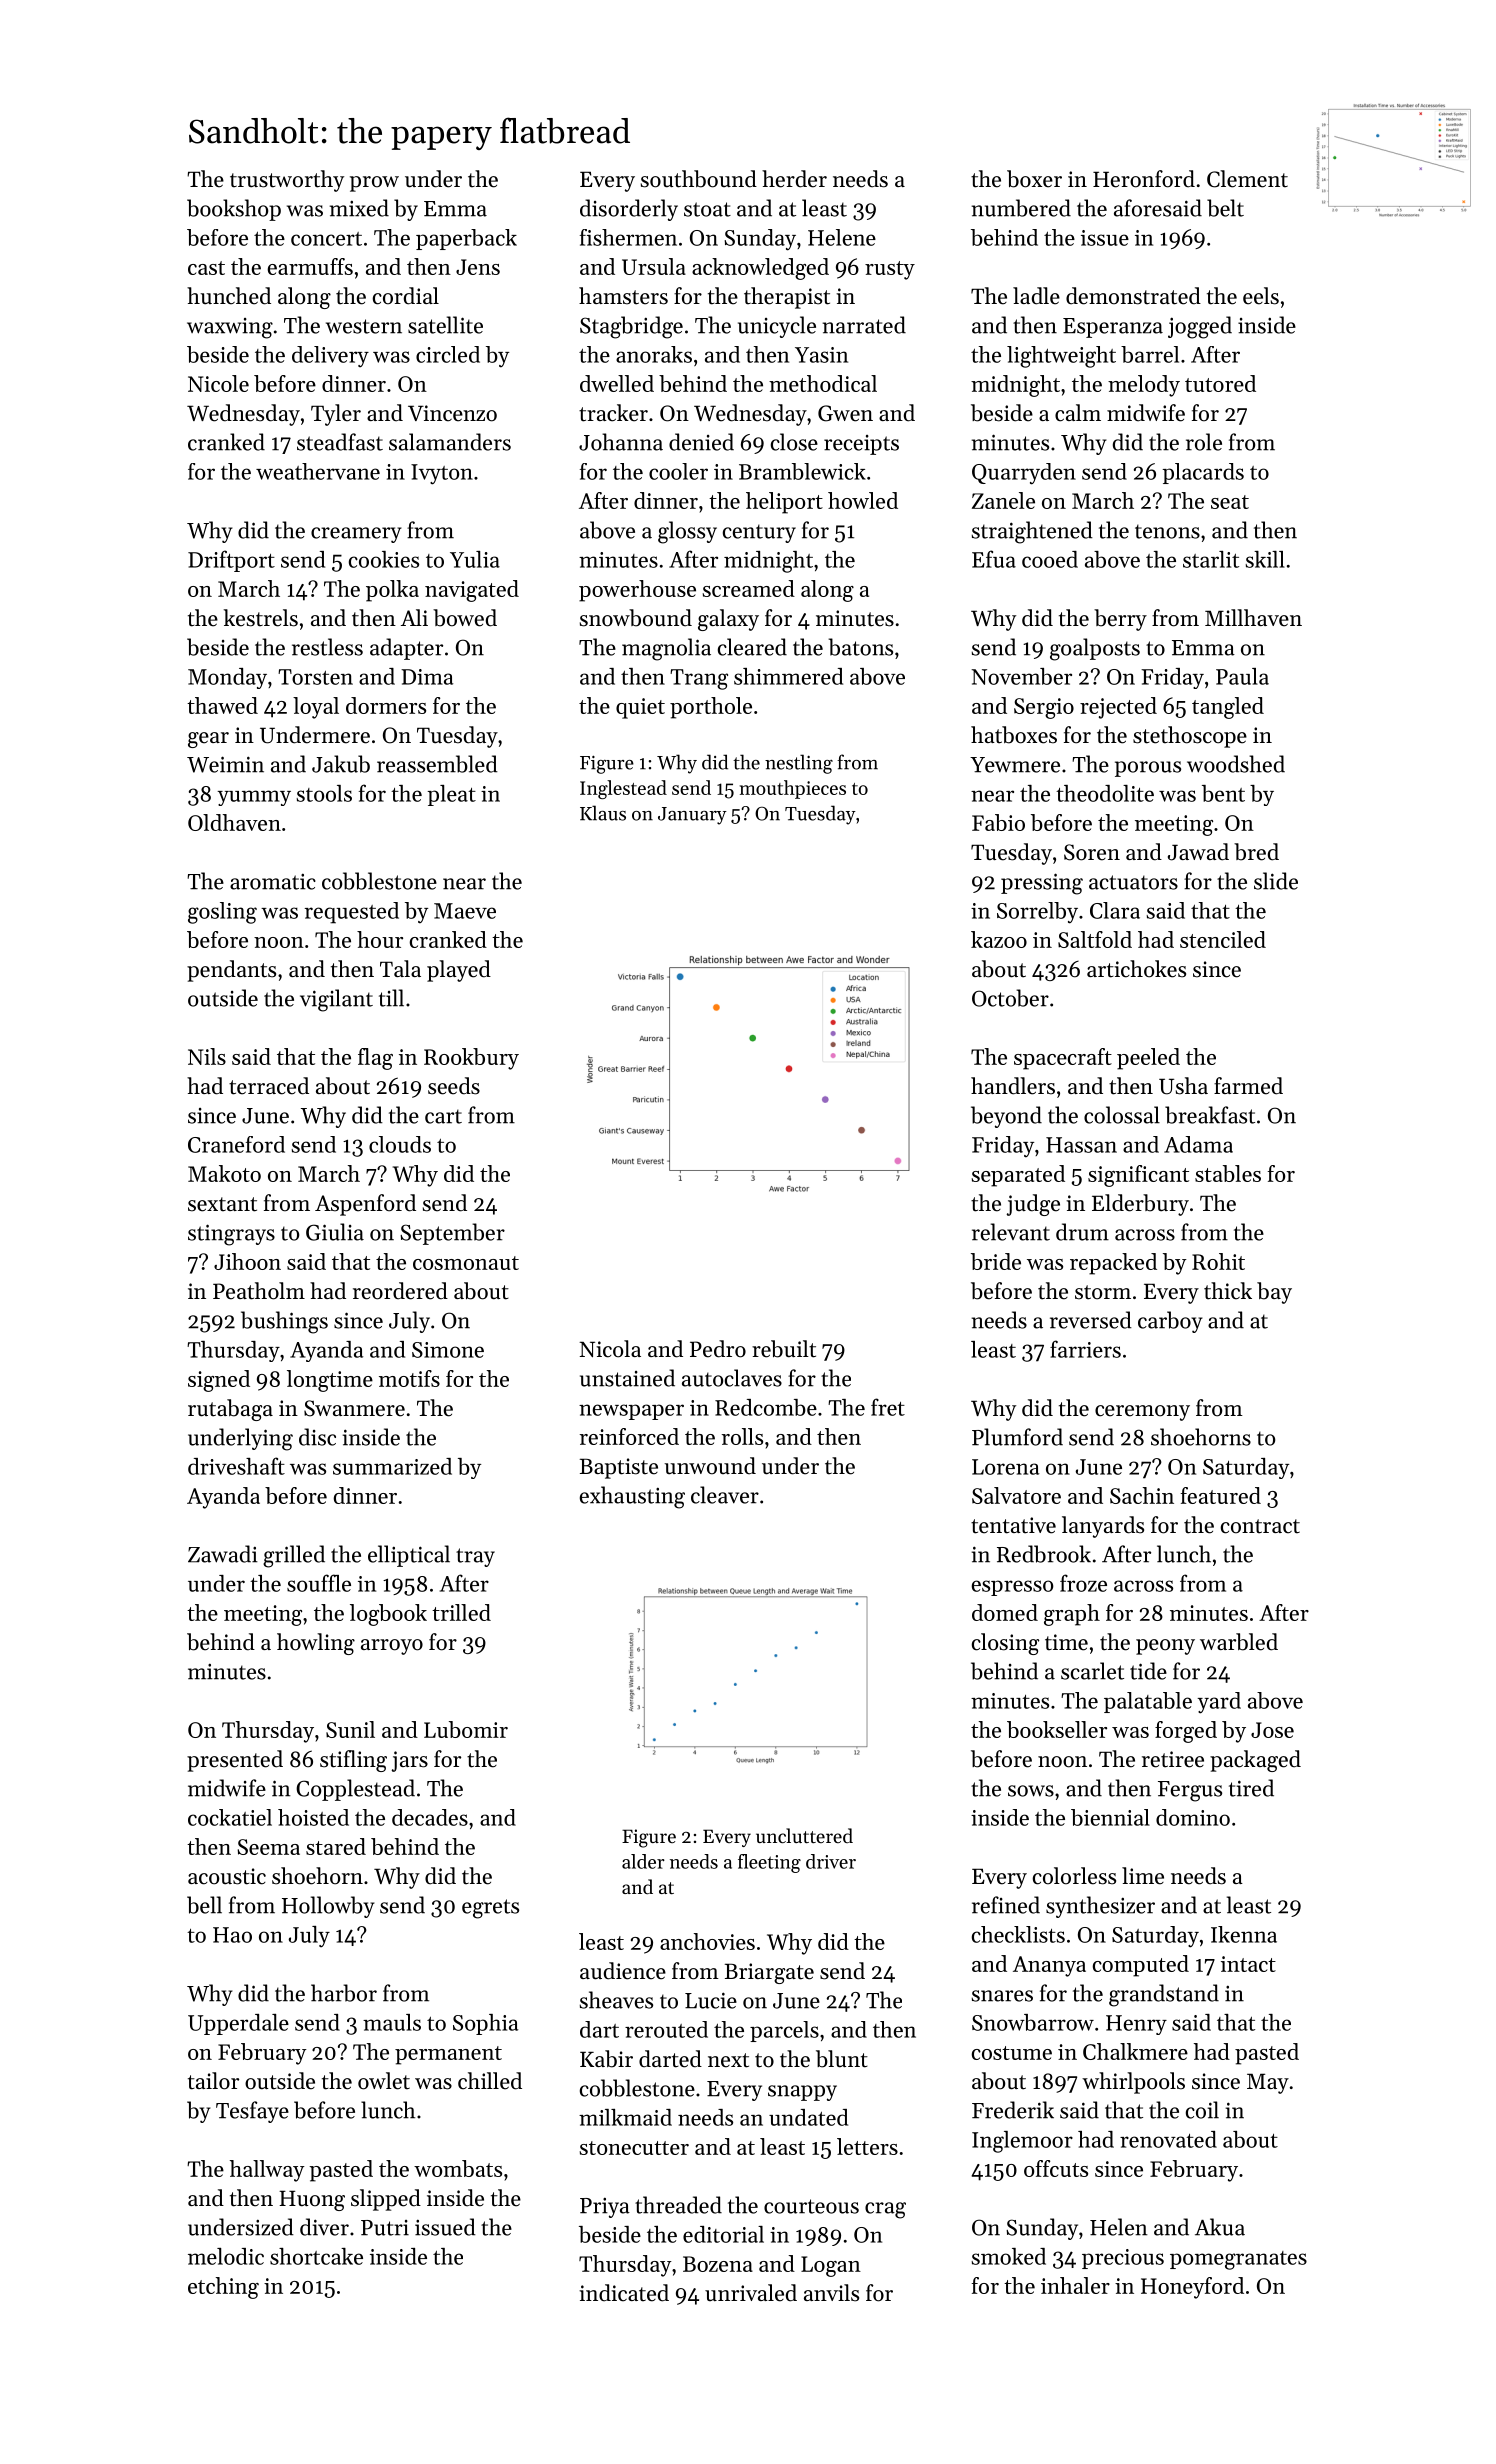  What do you see at coordinates (1239, 1642) in the page?
I see `warbled` at bounding box center [1239, 1642].
